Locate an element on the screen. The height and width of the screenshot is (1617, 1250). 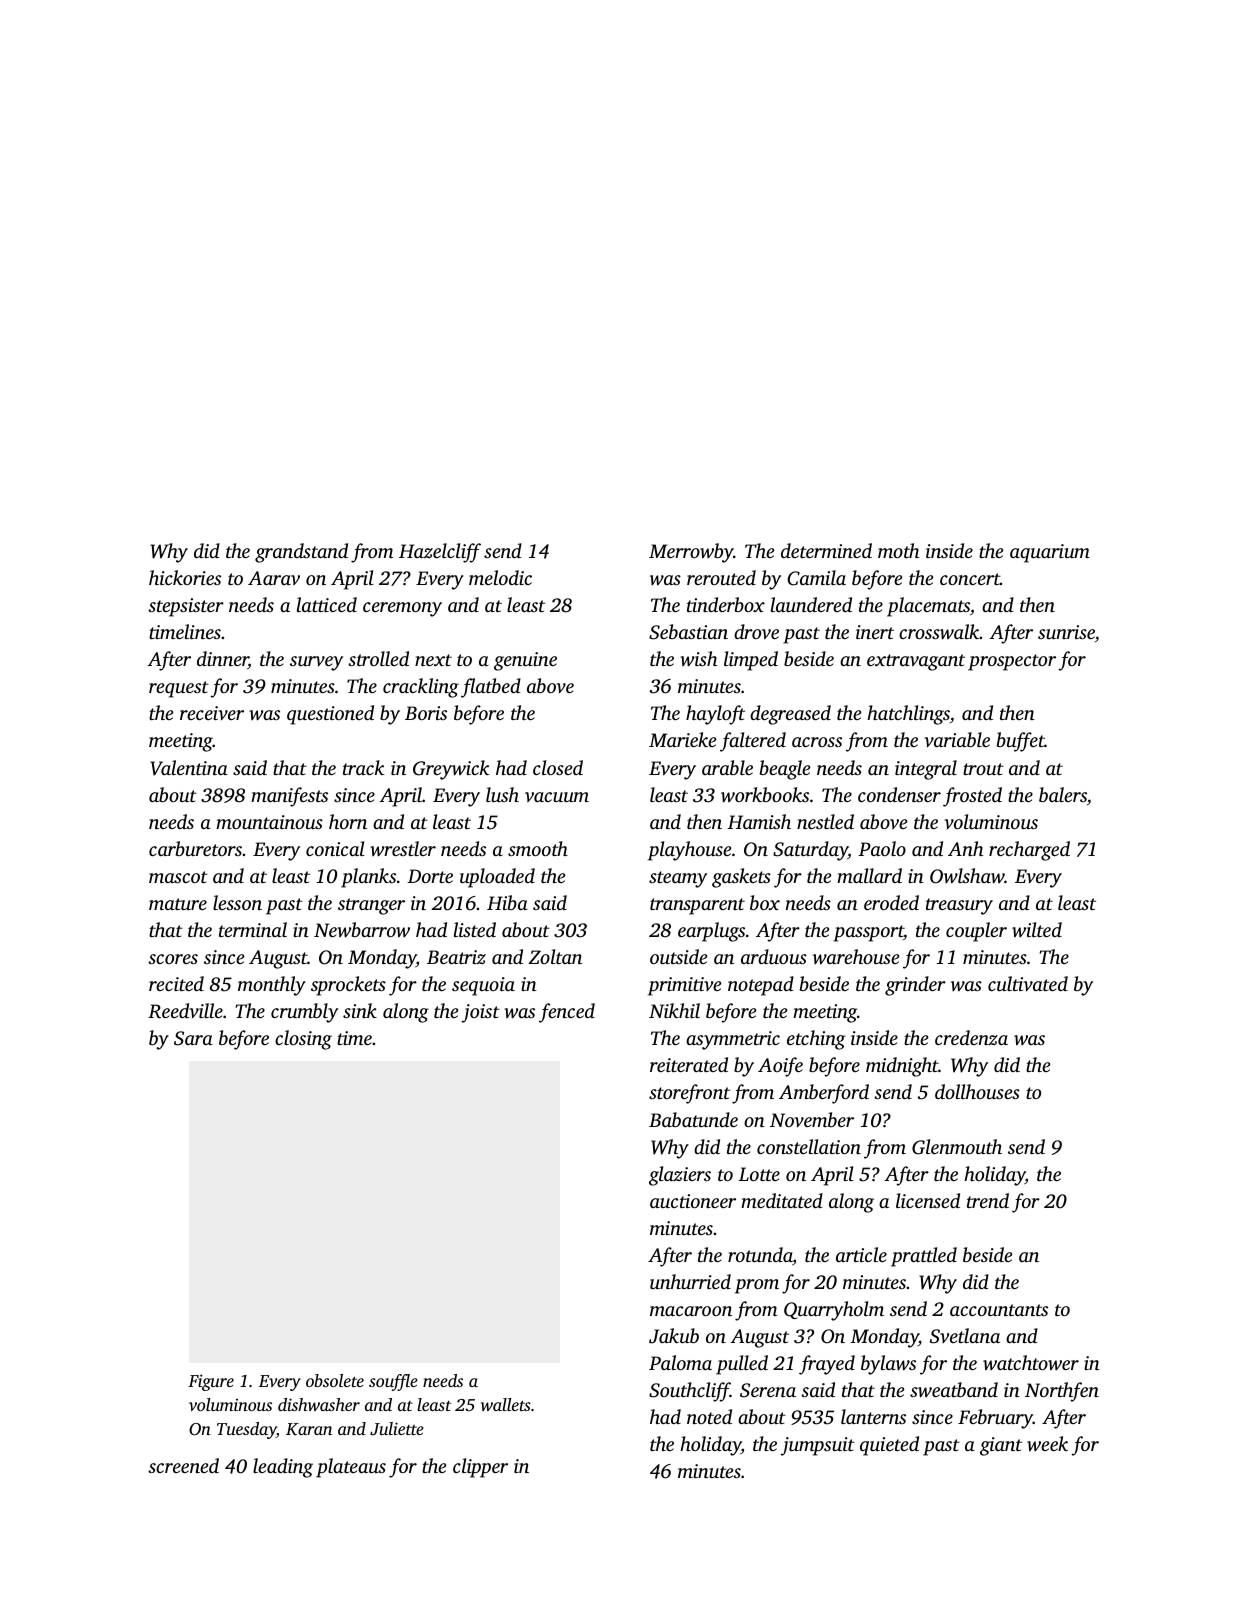
prattled is located at coordinates (924, 1257).
